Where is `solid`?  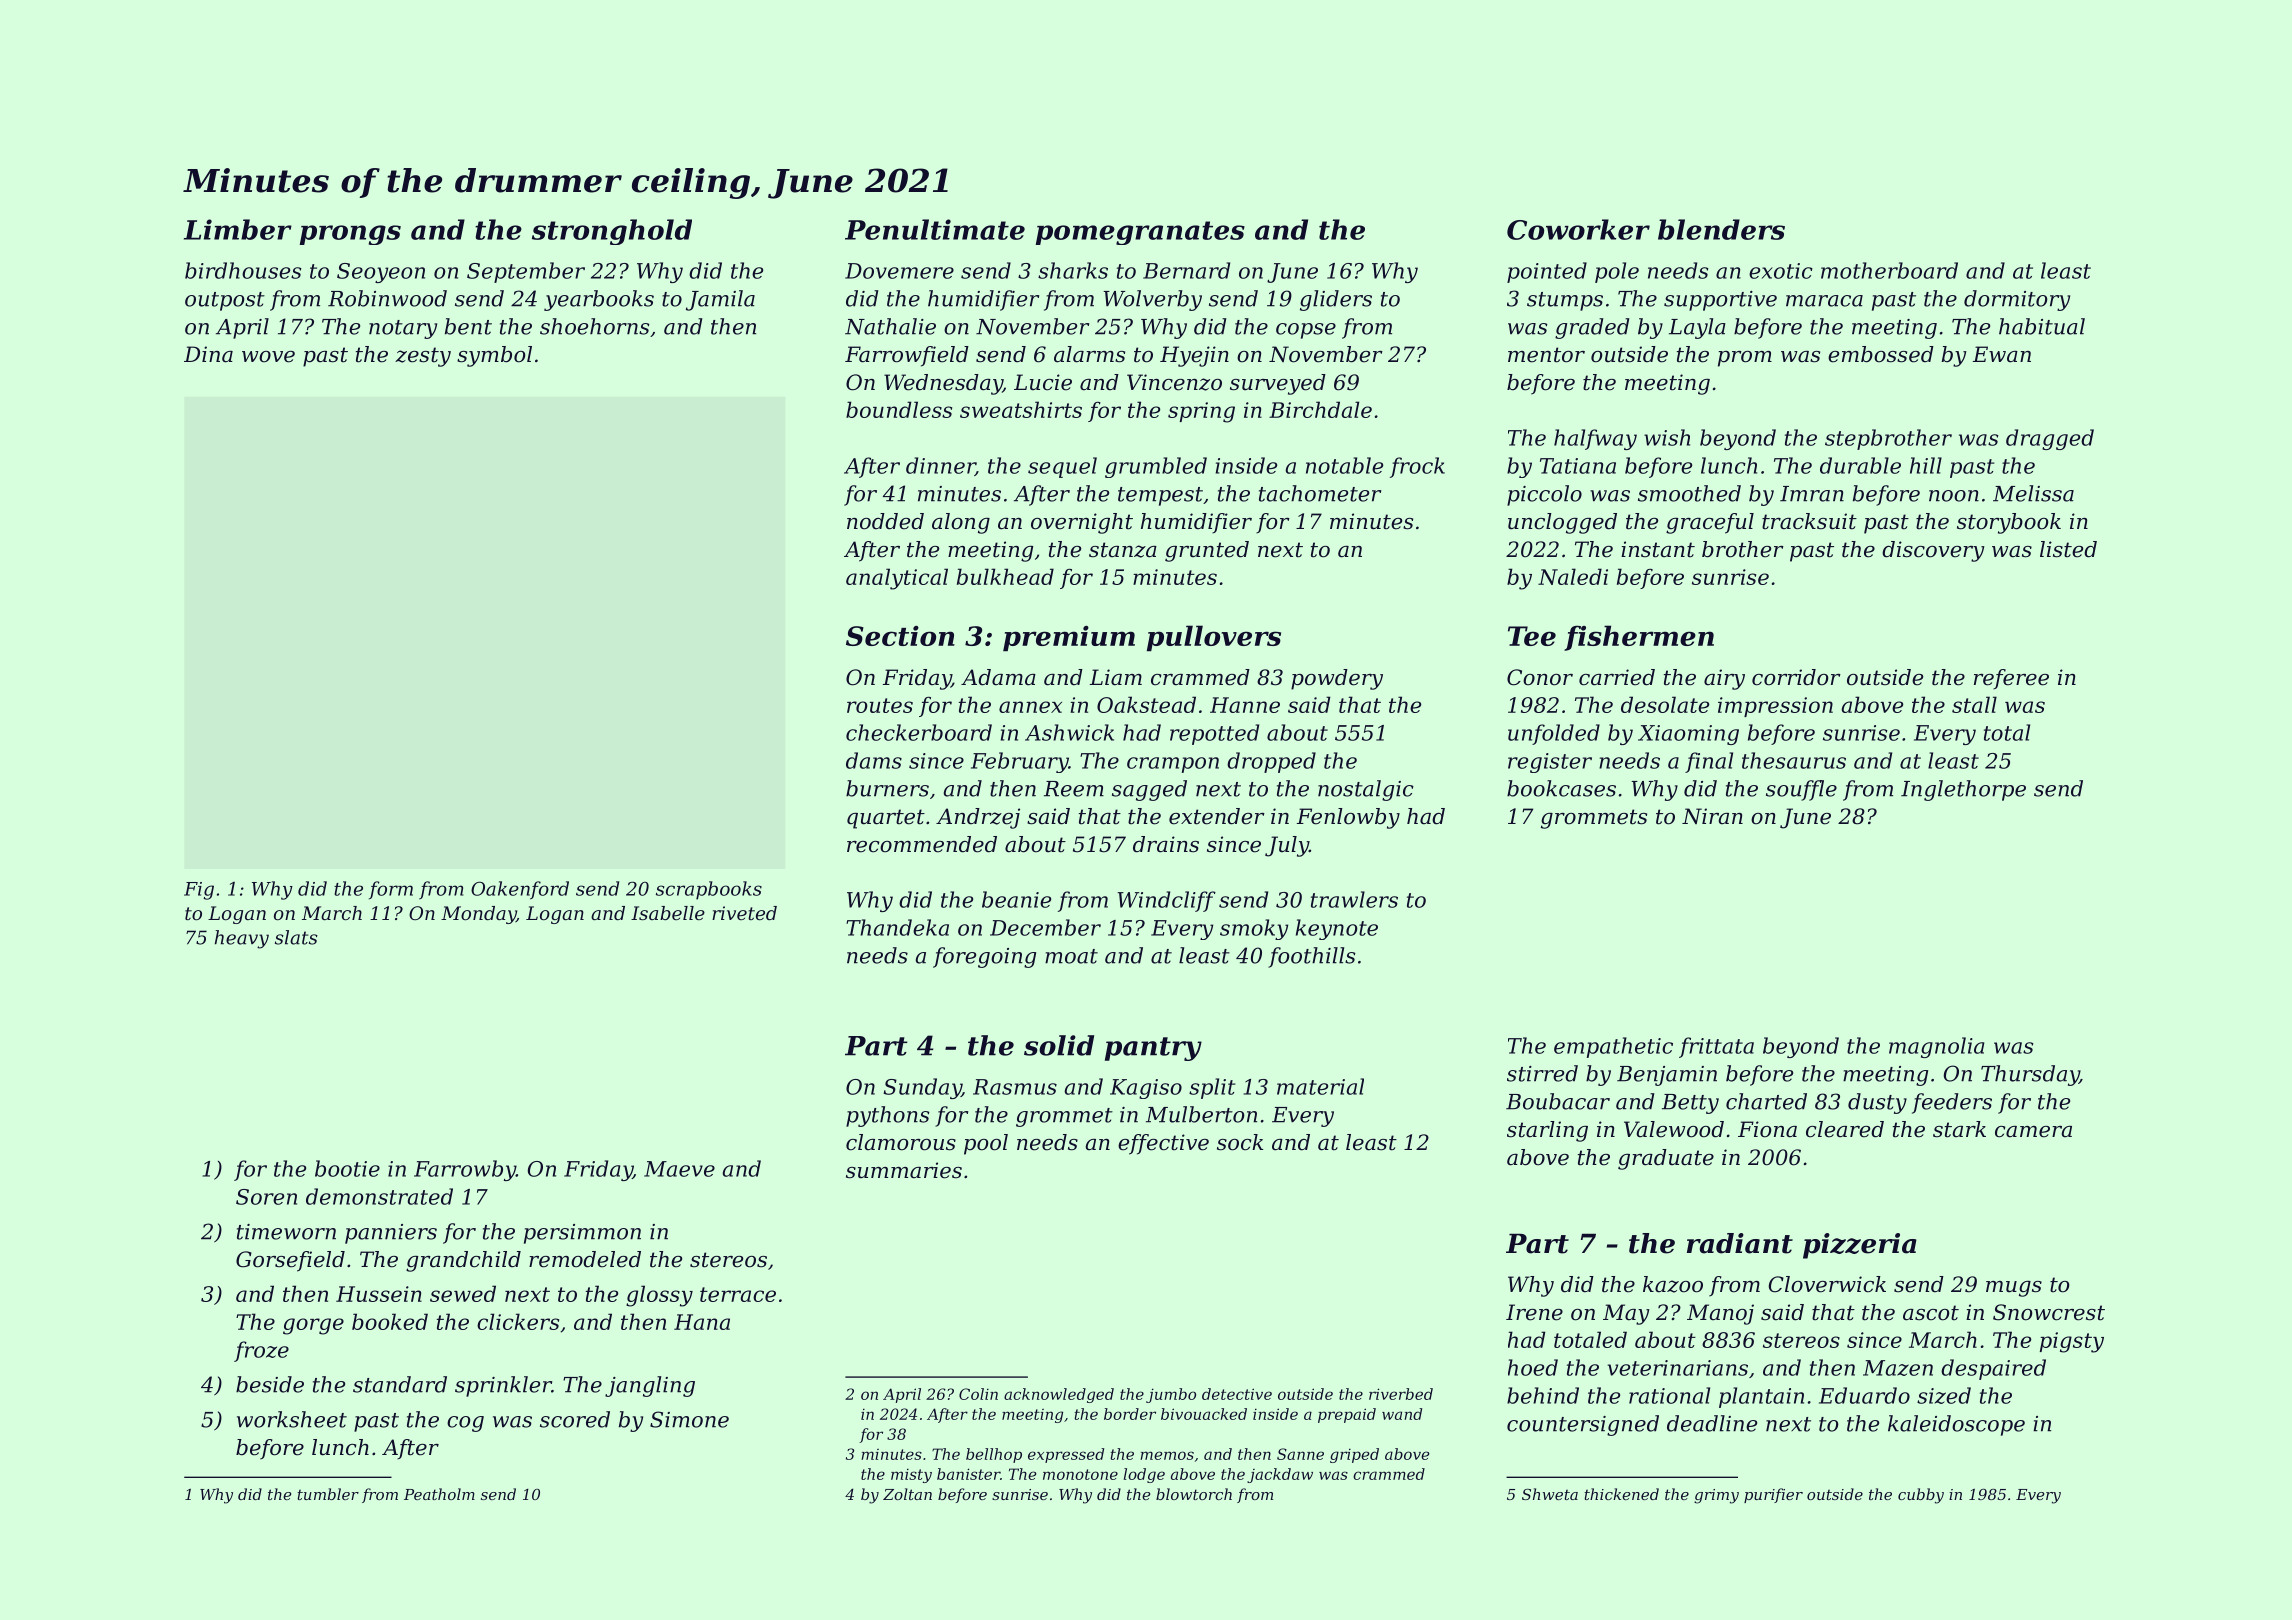
solid is located at coordinates (1059, 1045).
